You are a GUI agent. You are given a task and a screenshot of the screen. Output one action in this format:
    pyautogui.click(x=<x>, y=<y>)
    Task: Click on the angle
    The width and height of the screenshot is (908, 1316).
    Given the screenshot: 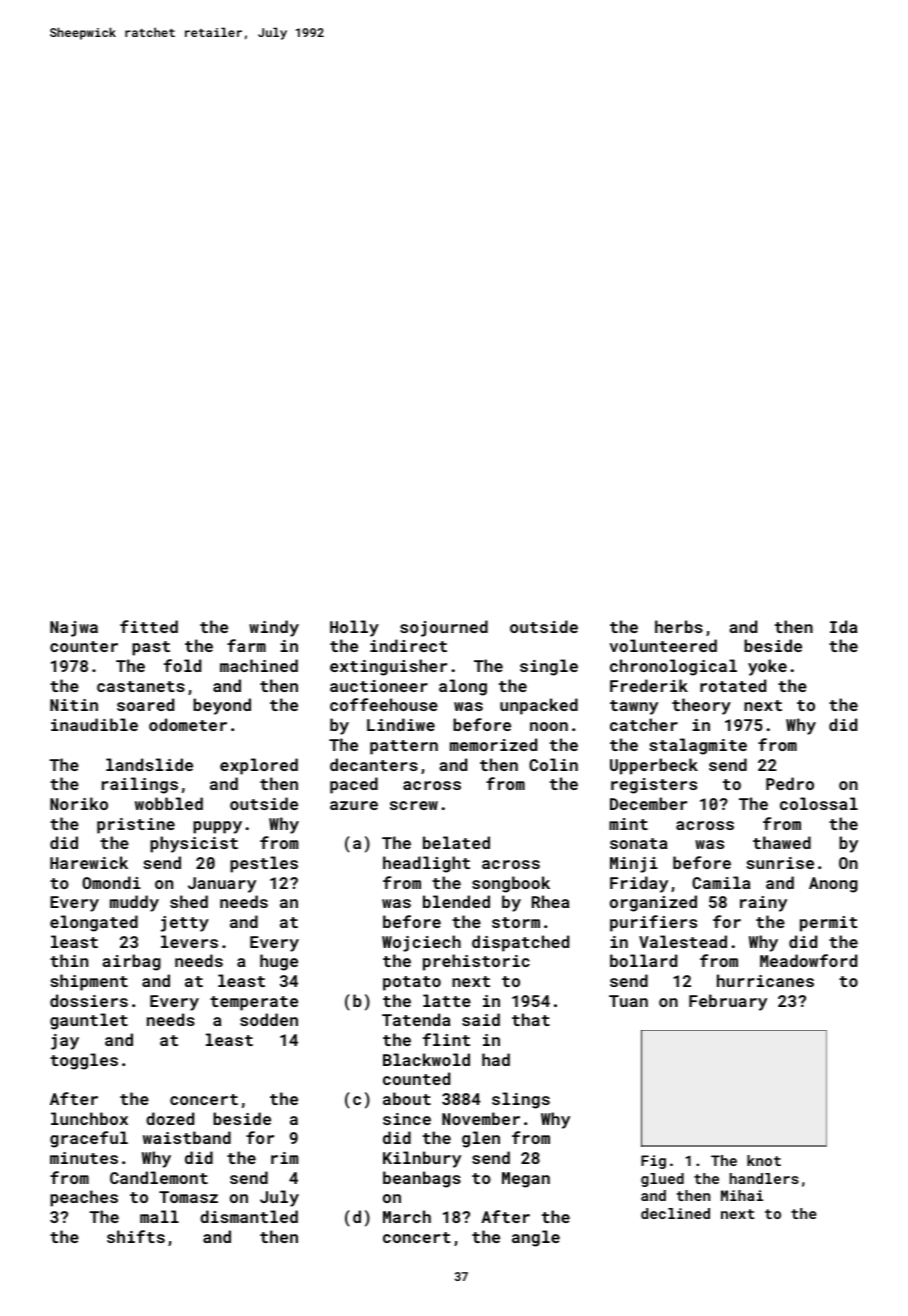 What is the action you would take?
    pyautogui.click(x=536, y=1238)
